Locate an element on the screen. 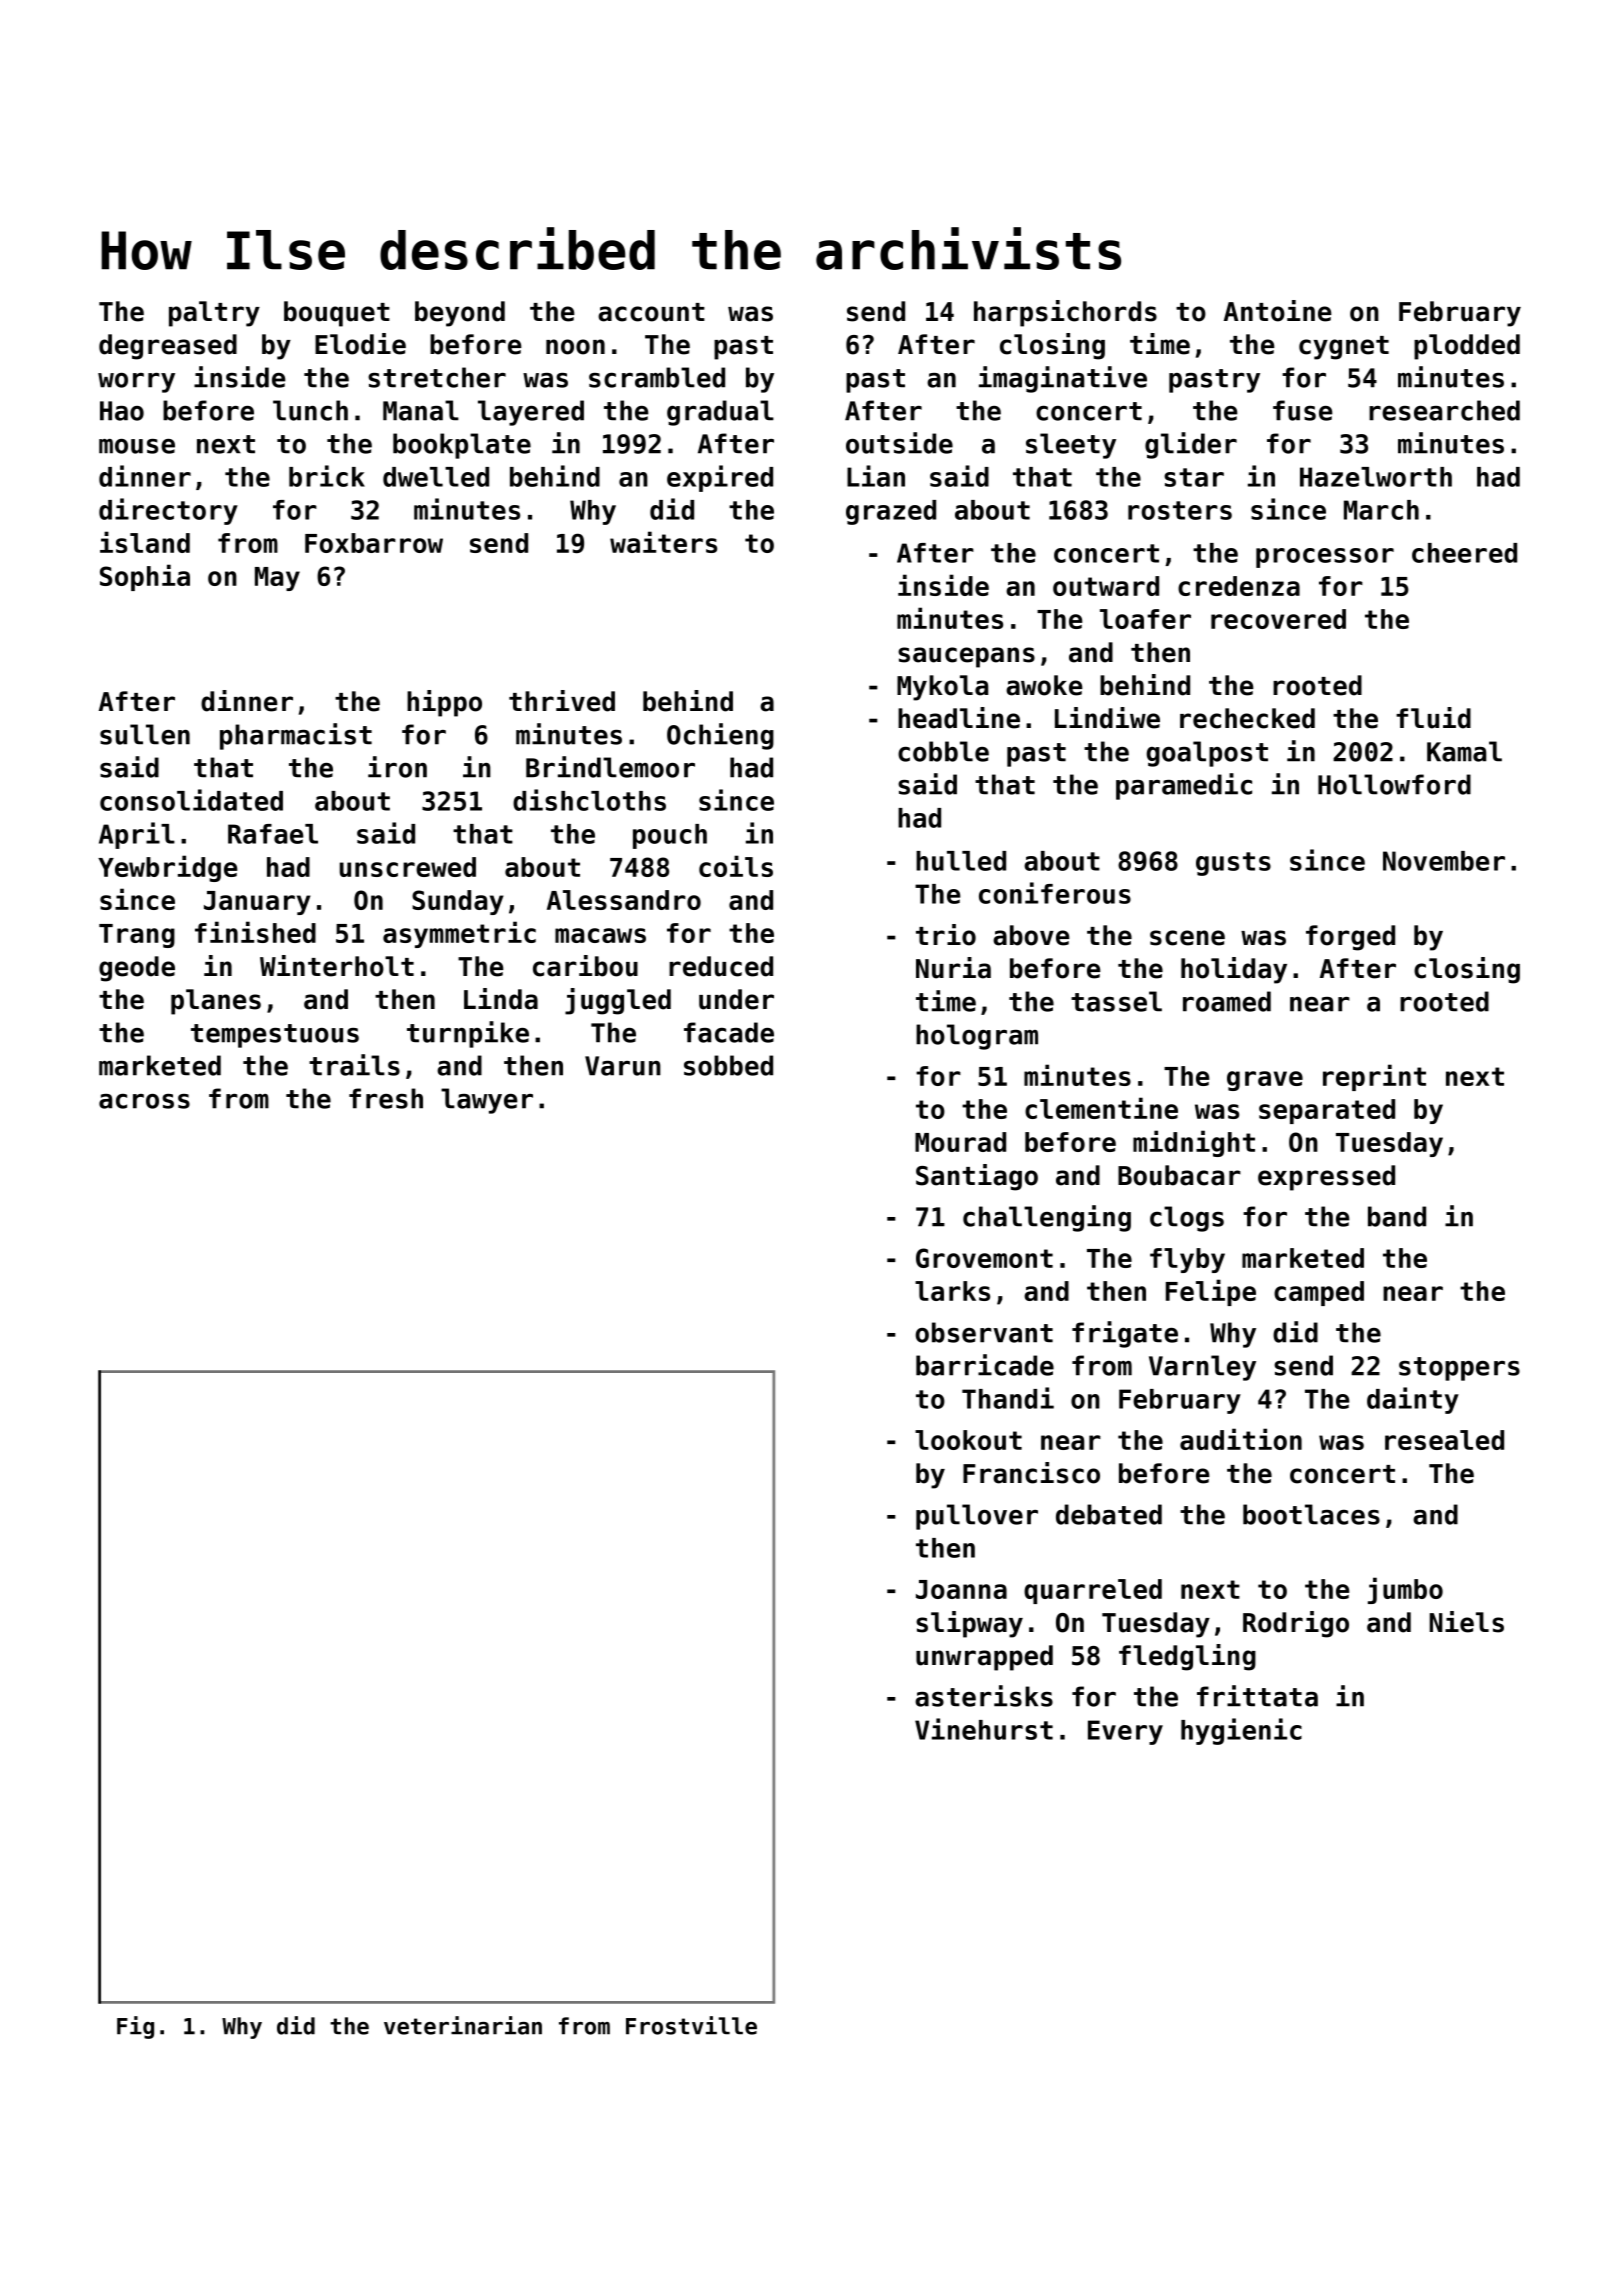 The height and width of the screenshot is (2292, 1620). Fig is located at coordinates (135, 2027).
